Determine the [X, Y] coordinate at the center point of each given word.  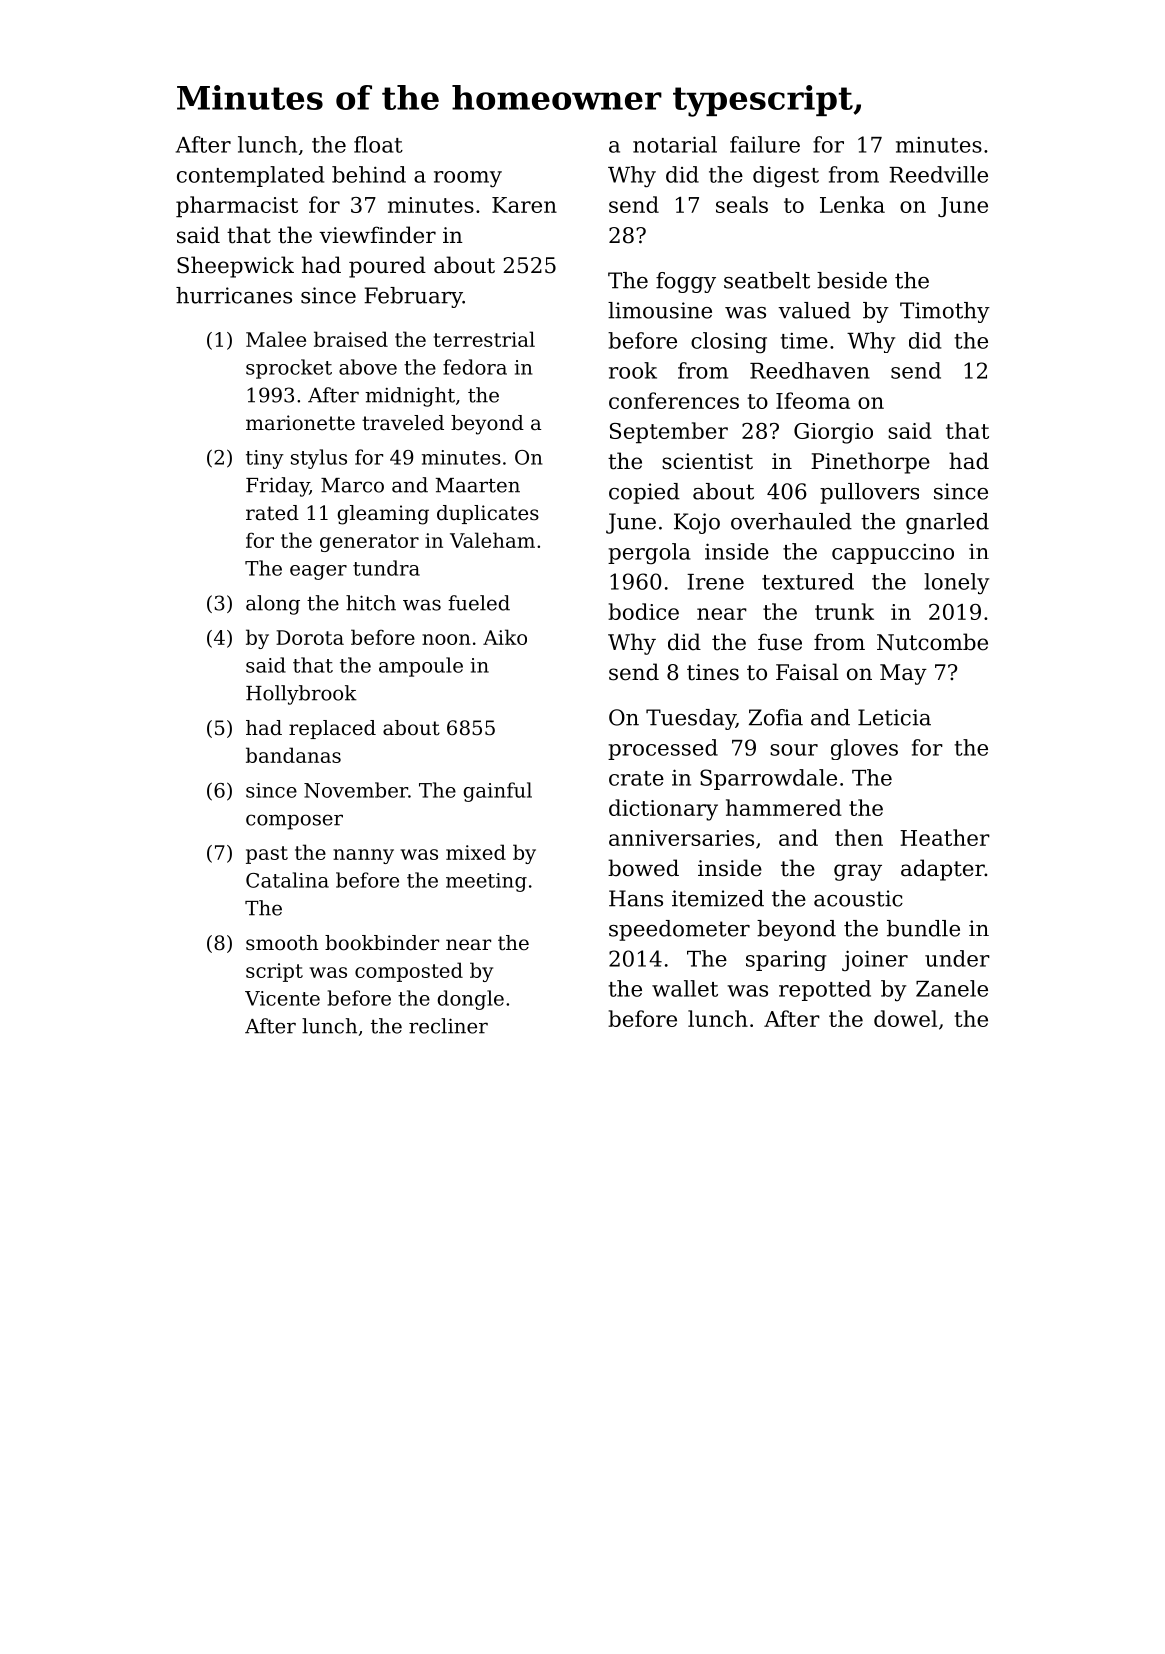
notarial [675, 144]
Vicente [282, 998]
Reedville [938, 174]
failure [765, 144]
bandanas [293, 755]
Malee [276, 339]
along [273, 605]
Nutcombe [932, 642]
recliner [448, 1026]
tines [713, 672]
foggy [686, 282]
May [903, 674]
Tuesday [691, 719]
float [378, 144]
